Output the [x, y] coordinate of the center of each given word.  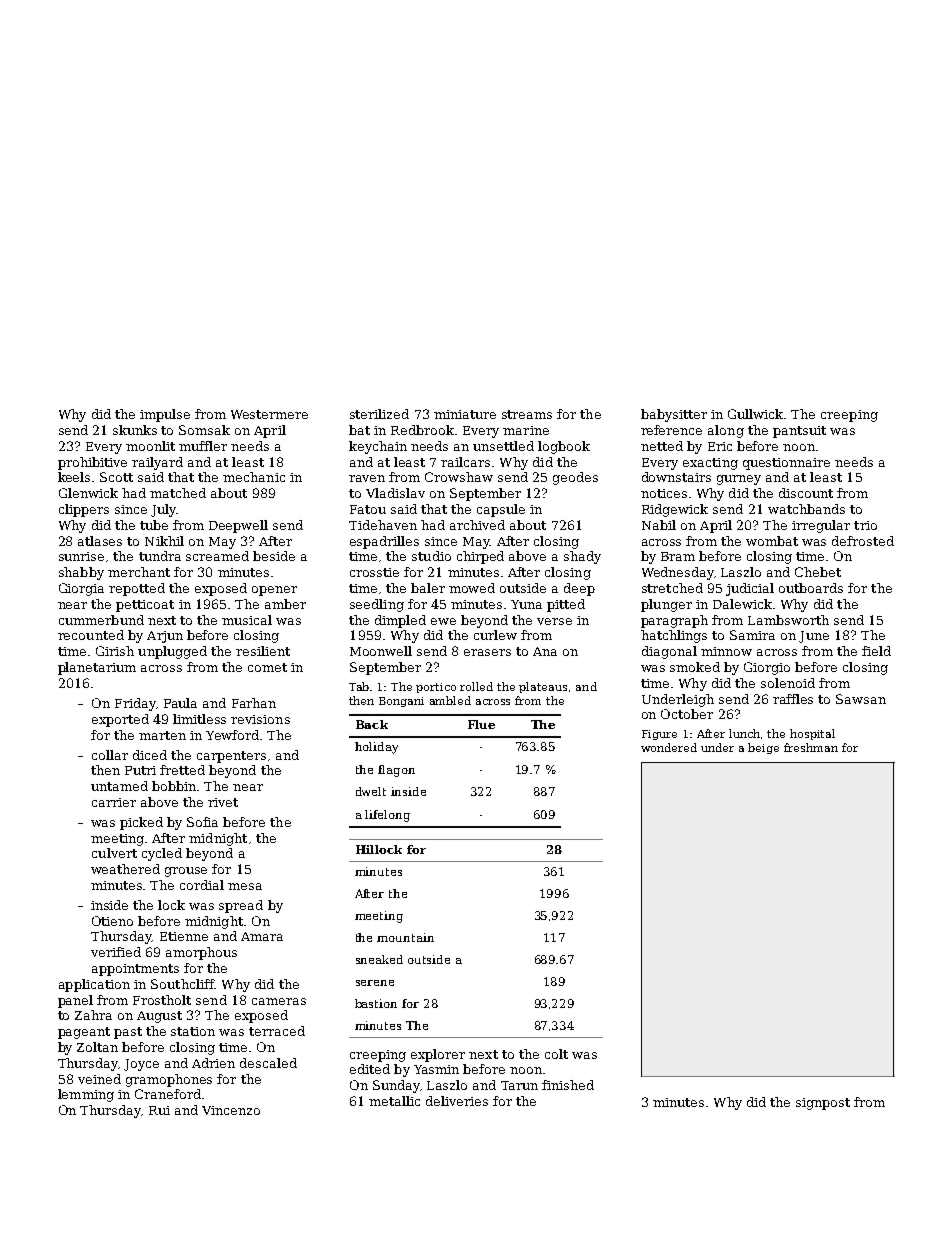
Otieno [112, 921]
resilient [263, 651]
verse [554, 621]
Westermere [269, 414]
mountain [405, 937]
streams [527, 414]
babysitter [674, 415]
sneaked [379, 959]
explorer [438, 1055]
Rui [159, 1110]
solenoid [788, 683]
